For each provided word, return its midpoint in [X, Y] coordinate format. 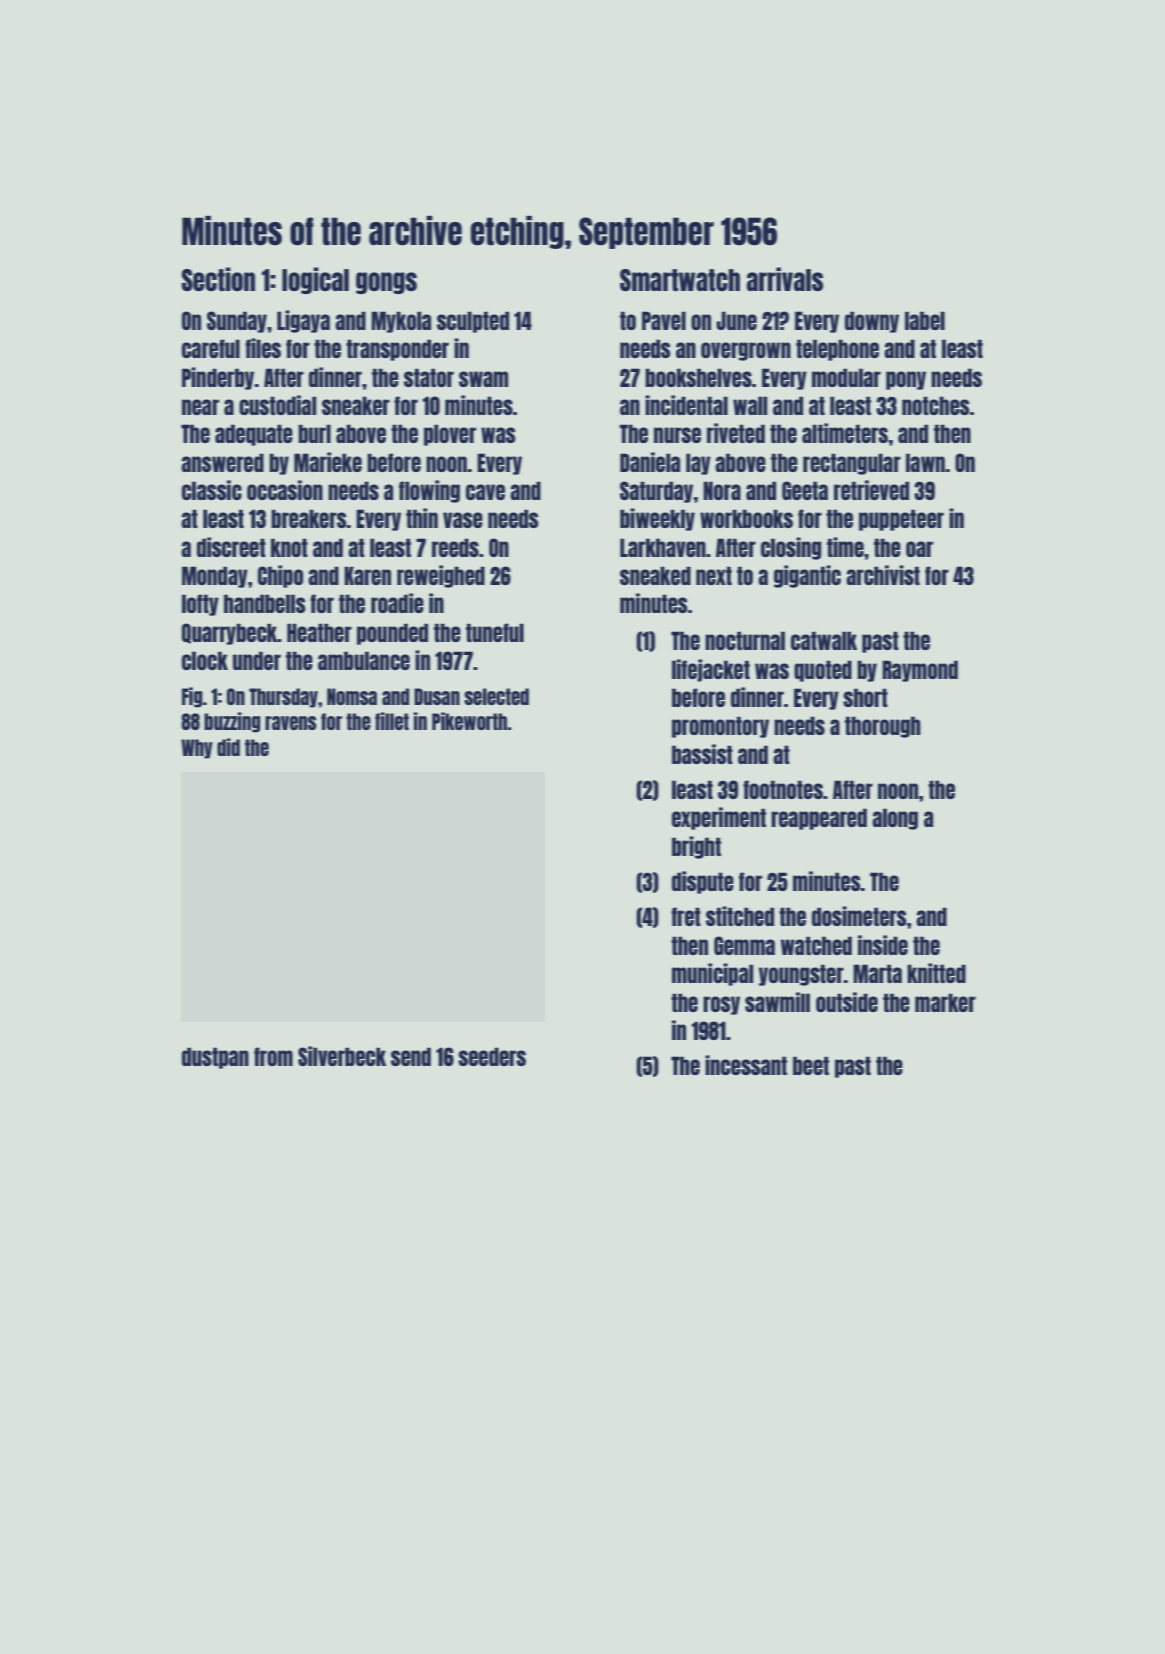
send [411, 1056]
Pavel [664, 320]
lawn [925, 462]
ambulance [364, 660]
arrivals [784, 279]
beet [811, 1065]
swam [483, 379]
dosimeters [859, 916]
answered [222, 462]
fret [686, 916]
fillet [392, 721]
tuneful [495, 632]
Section [218, 279]
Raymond [920, 671]
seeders [492, 1056]
